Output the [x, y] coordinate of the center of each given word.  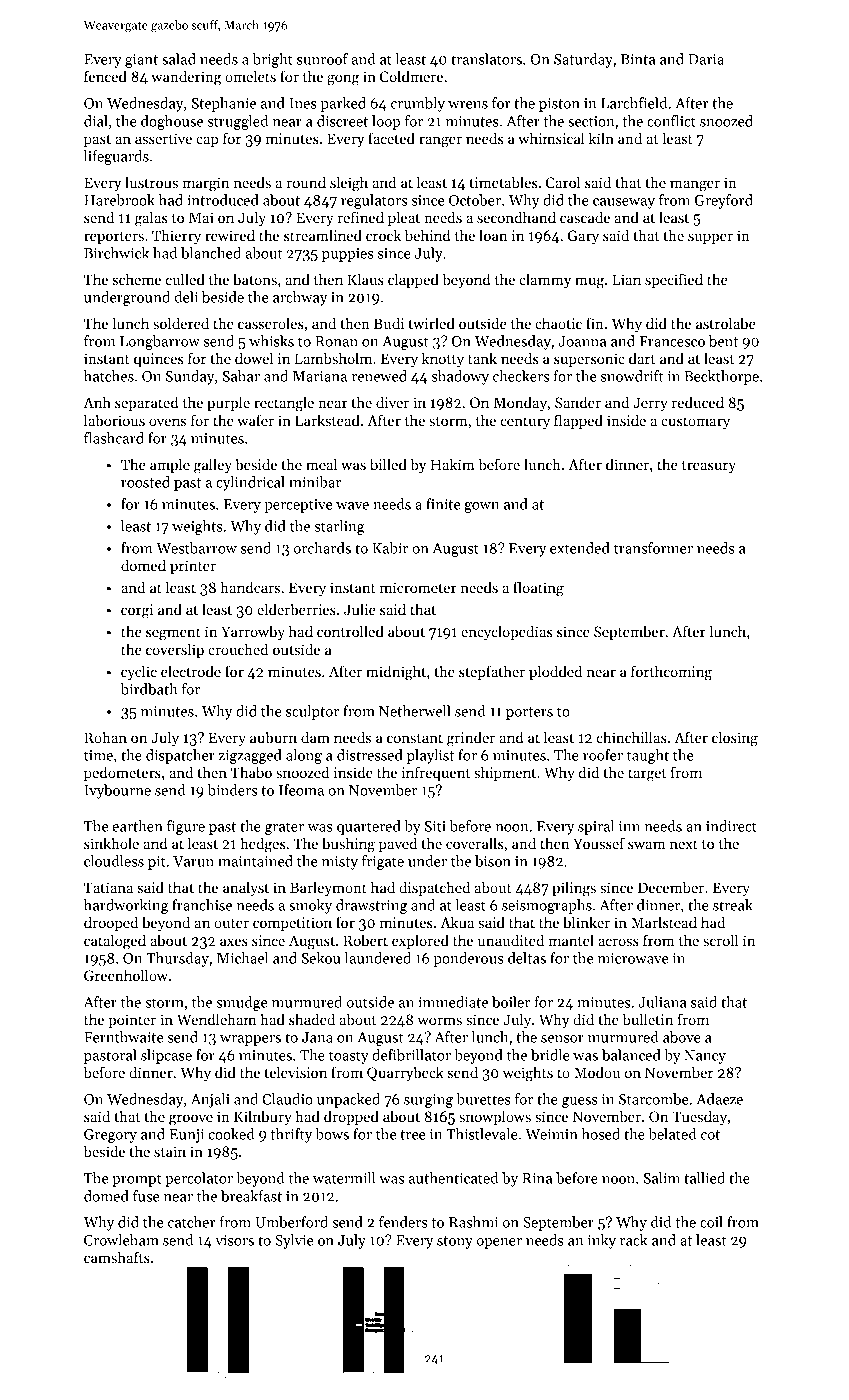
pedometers [122, 773]
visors [234, 1240]
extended [580, 548]
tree [413, 1135]
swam [647, 845]
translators [486, 59]
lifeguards [116, 157]
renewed [379, 376]
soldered [181, 323]
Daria [706, 59]
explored [420, 941]
